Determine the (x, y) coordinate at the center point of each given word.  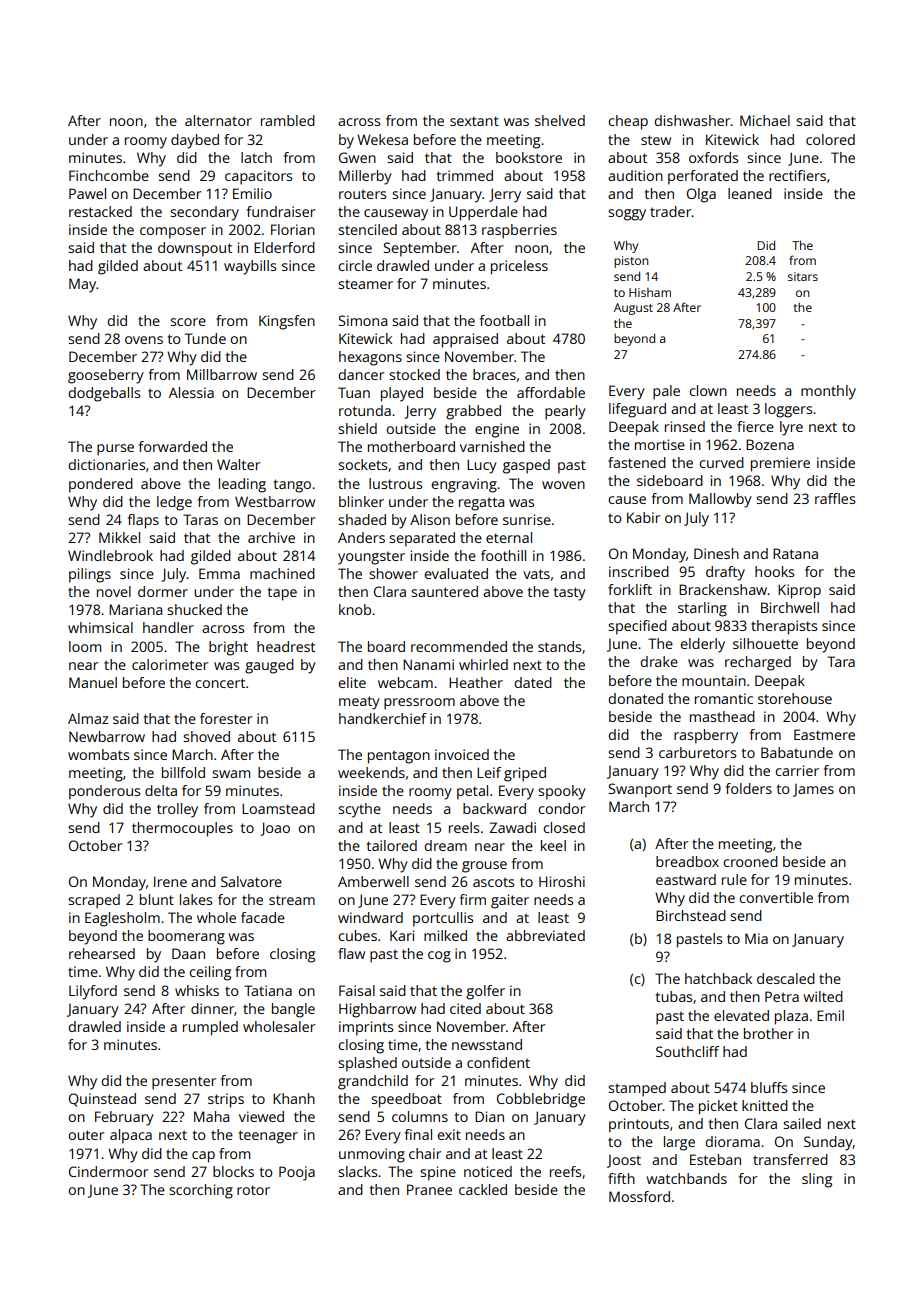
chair (425, 1153)
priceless (519, 267)
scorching (201, 1191)
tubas (674, 996)
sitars (803, 276)
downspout (195, 249)
